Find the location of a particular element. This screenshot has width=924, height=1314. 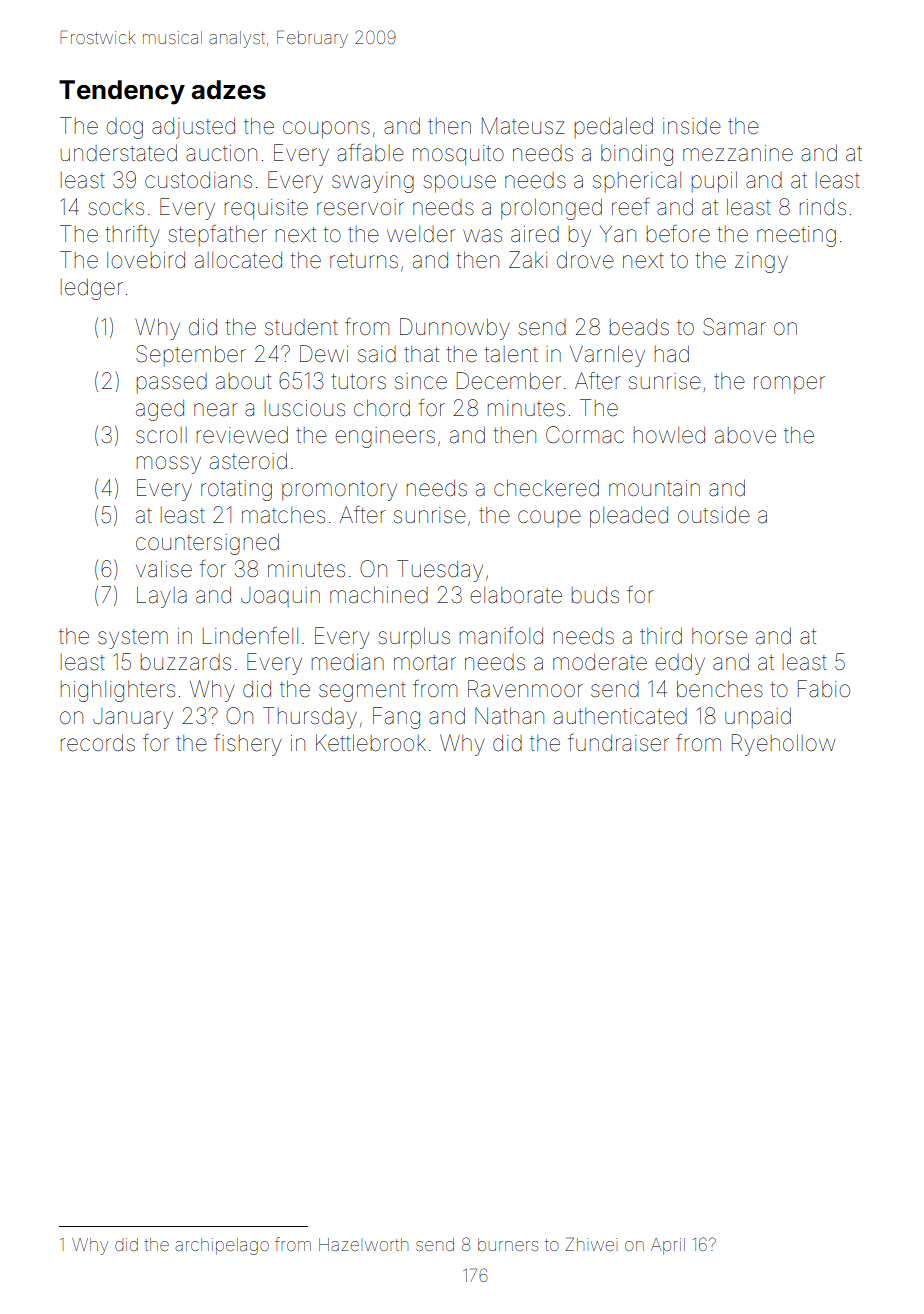

Zhiwei is located at coordinates (591, 1244).
